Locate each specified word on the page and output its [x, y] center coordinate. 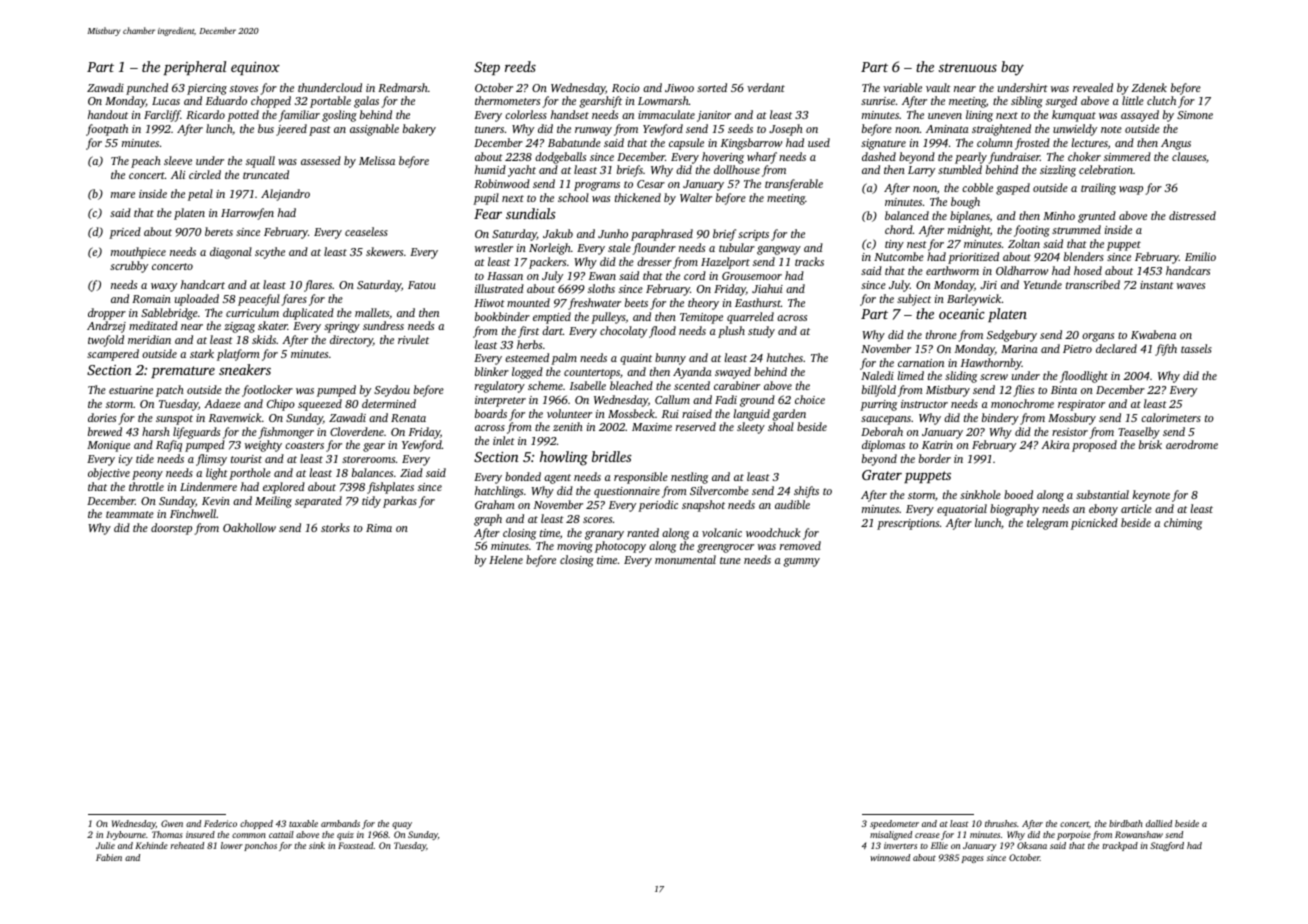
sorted [712, 87]
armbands [340, 823]
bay [1012, 68]
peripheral [194, 68]
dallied [1159, 823]
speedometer [894, 824]
